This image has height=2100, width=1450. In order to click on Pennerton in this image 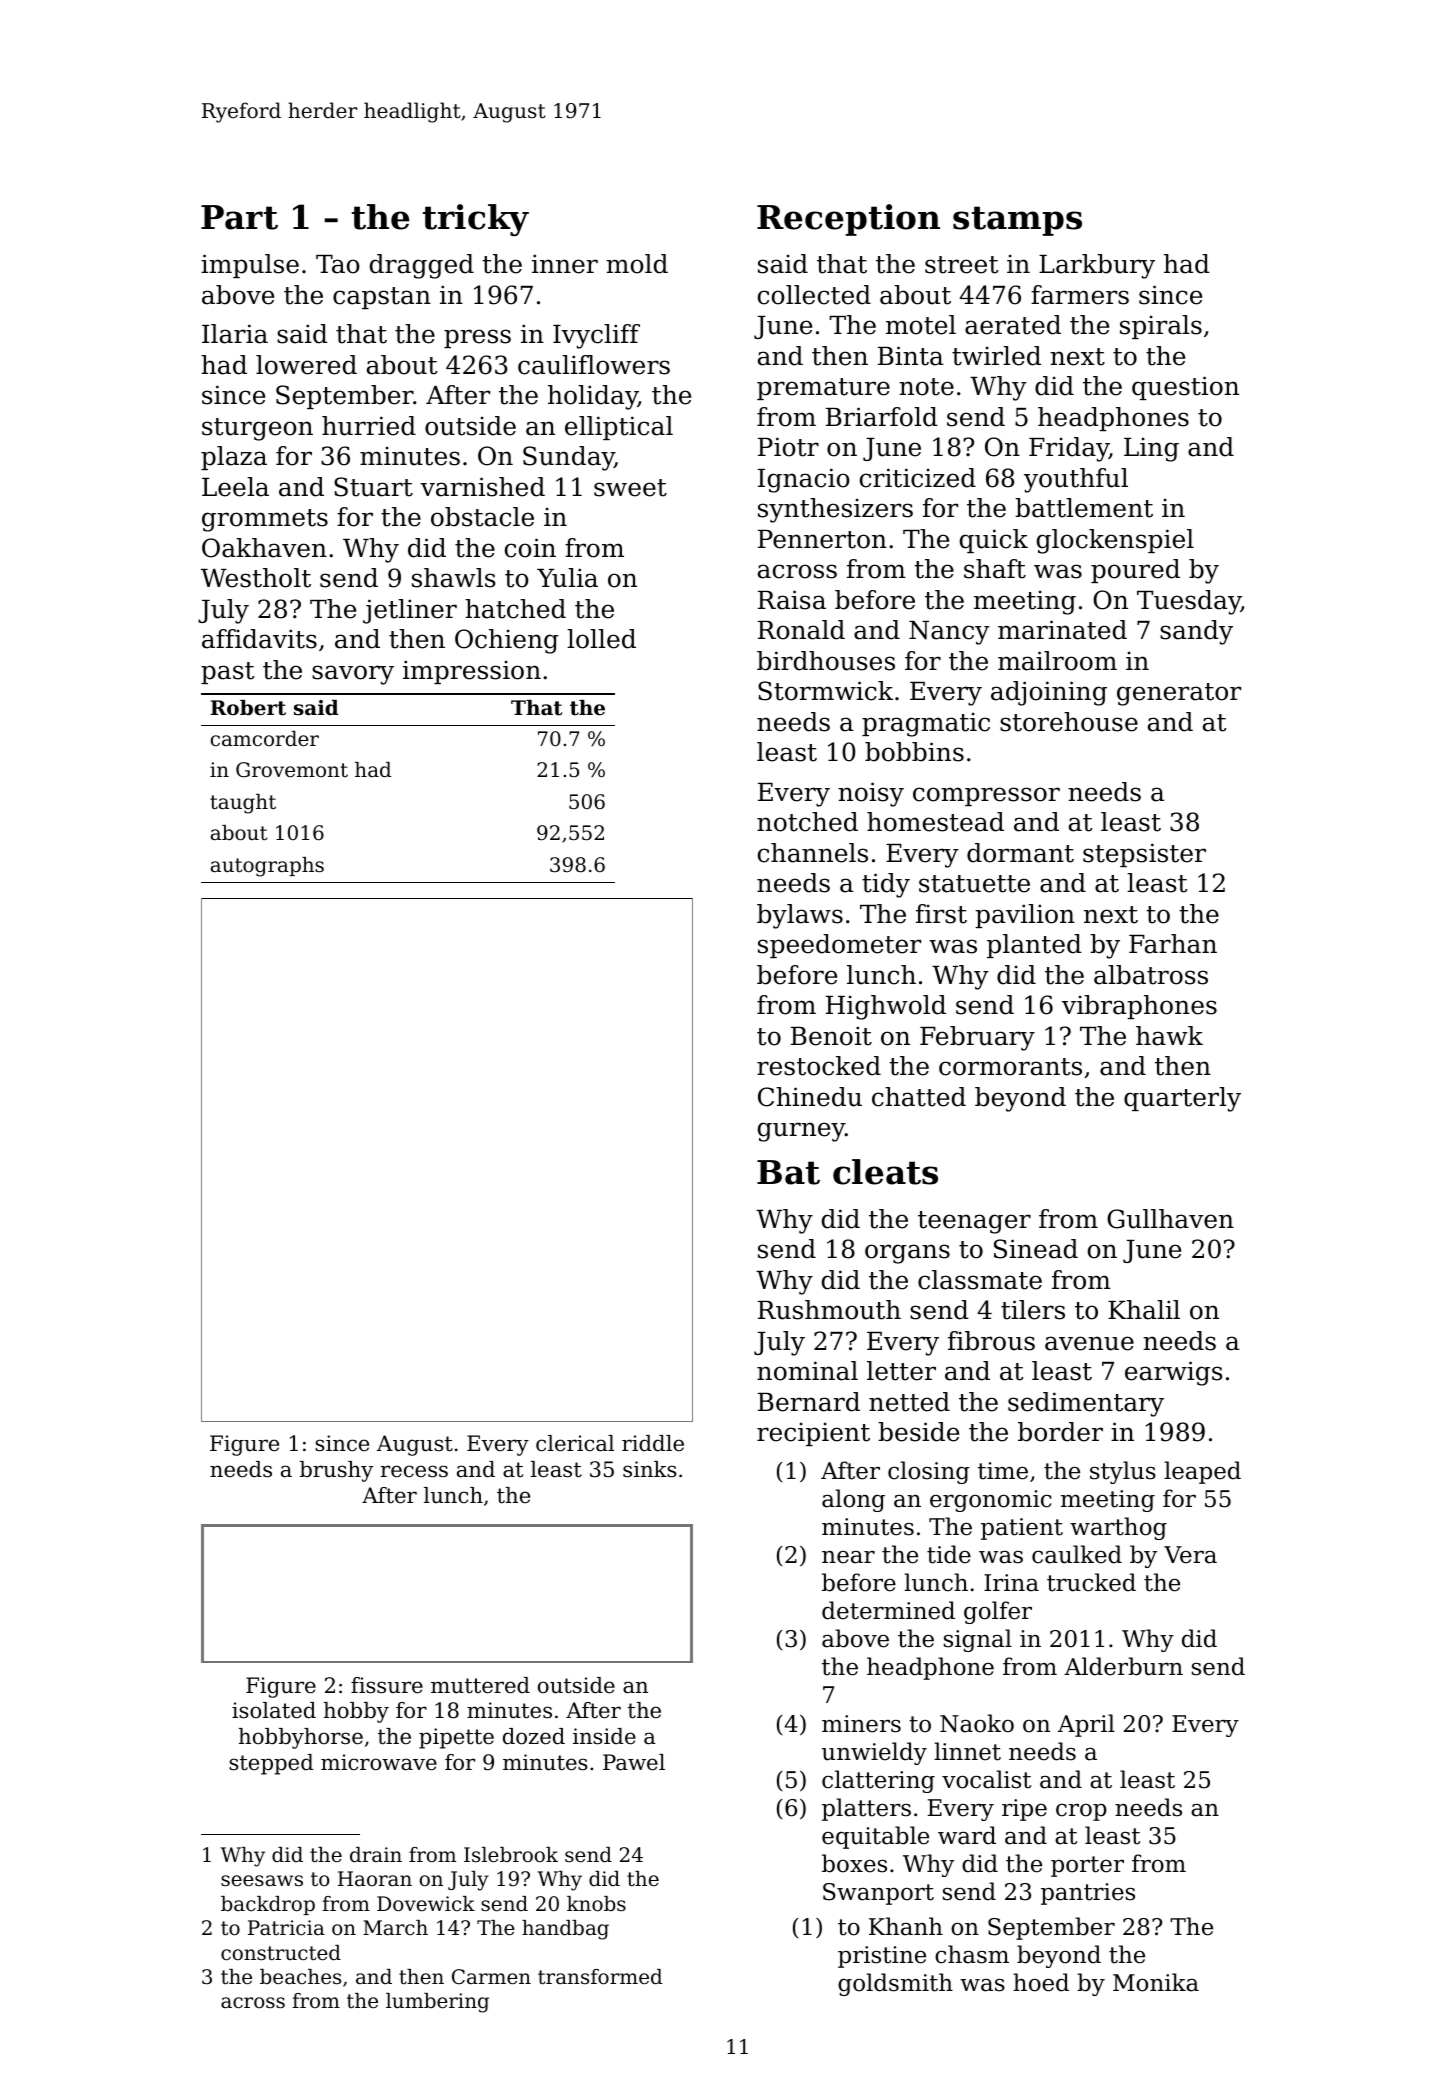, I will do `click(822, 539)`.
